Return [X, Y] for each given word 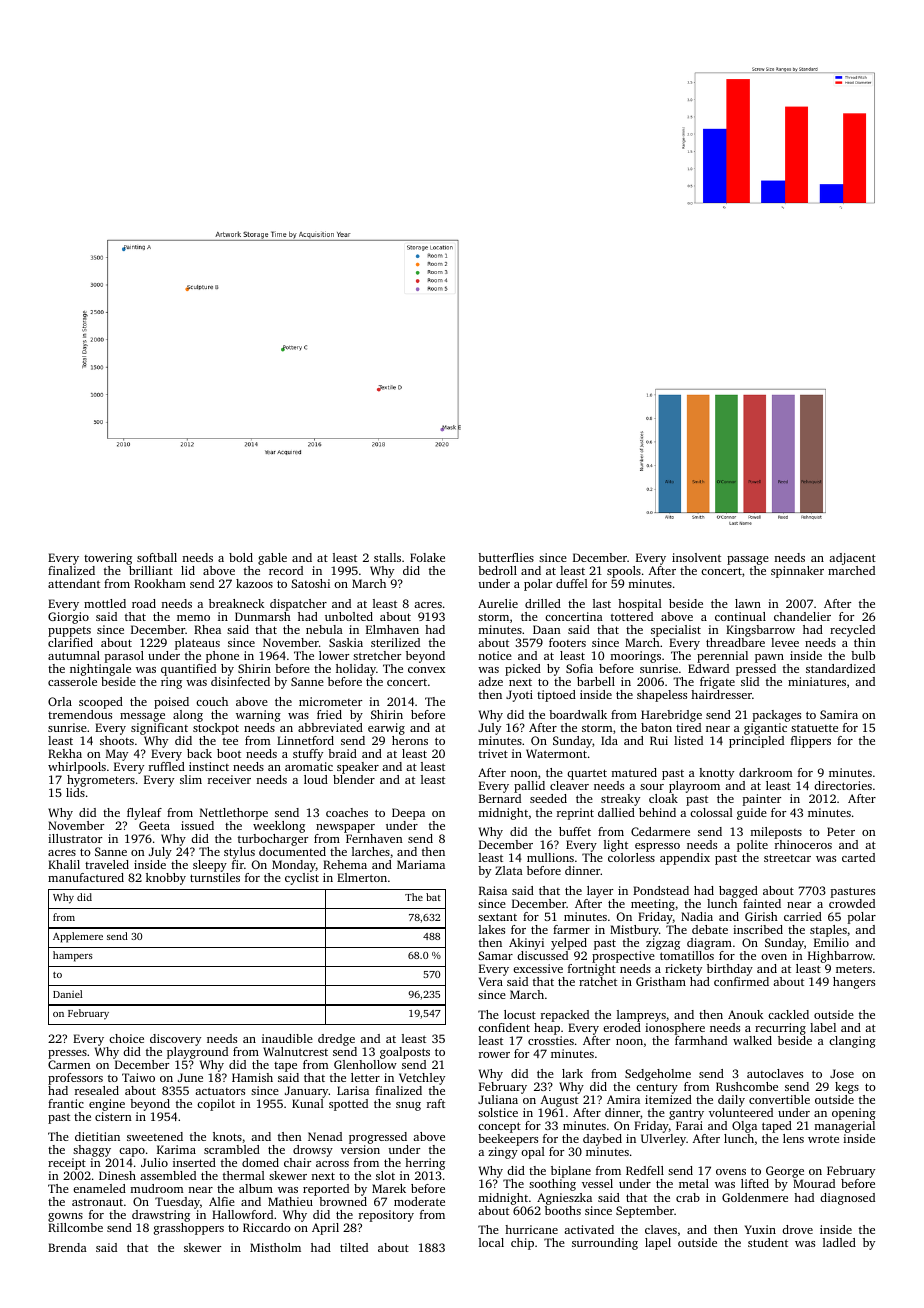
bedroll [497, 570]
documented [292, 851]
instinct [209, 766]
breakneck [237, 603]
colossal [711, 812]
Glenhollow [365, 1064]
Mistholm [275, 1247]
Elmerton [362, 877]
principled [756, 742]
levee [785, 642]
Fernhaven [374, 838]
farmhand [701, 1040]
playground [197, 1053]
